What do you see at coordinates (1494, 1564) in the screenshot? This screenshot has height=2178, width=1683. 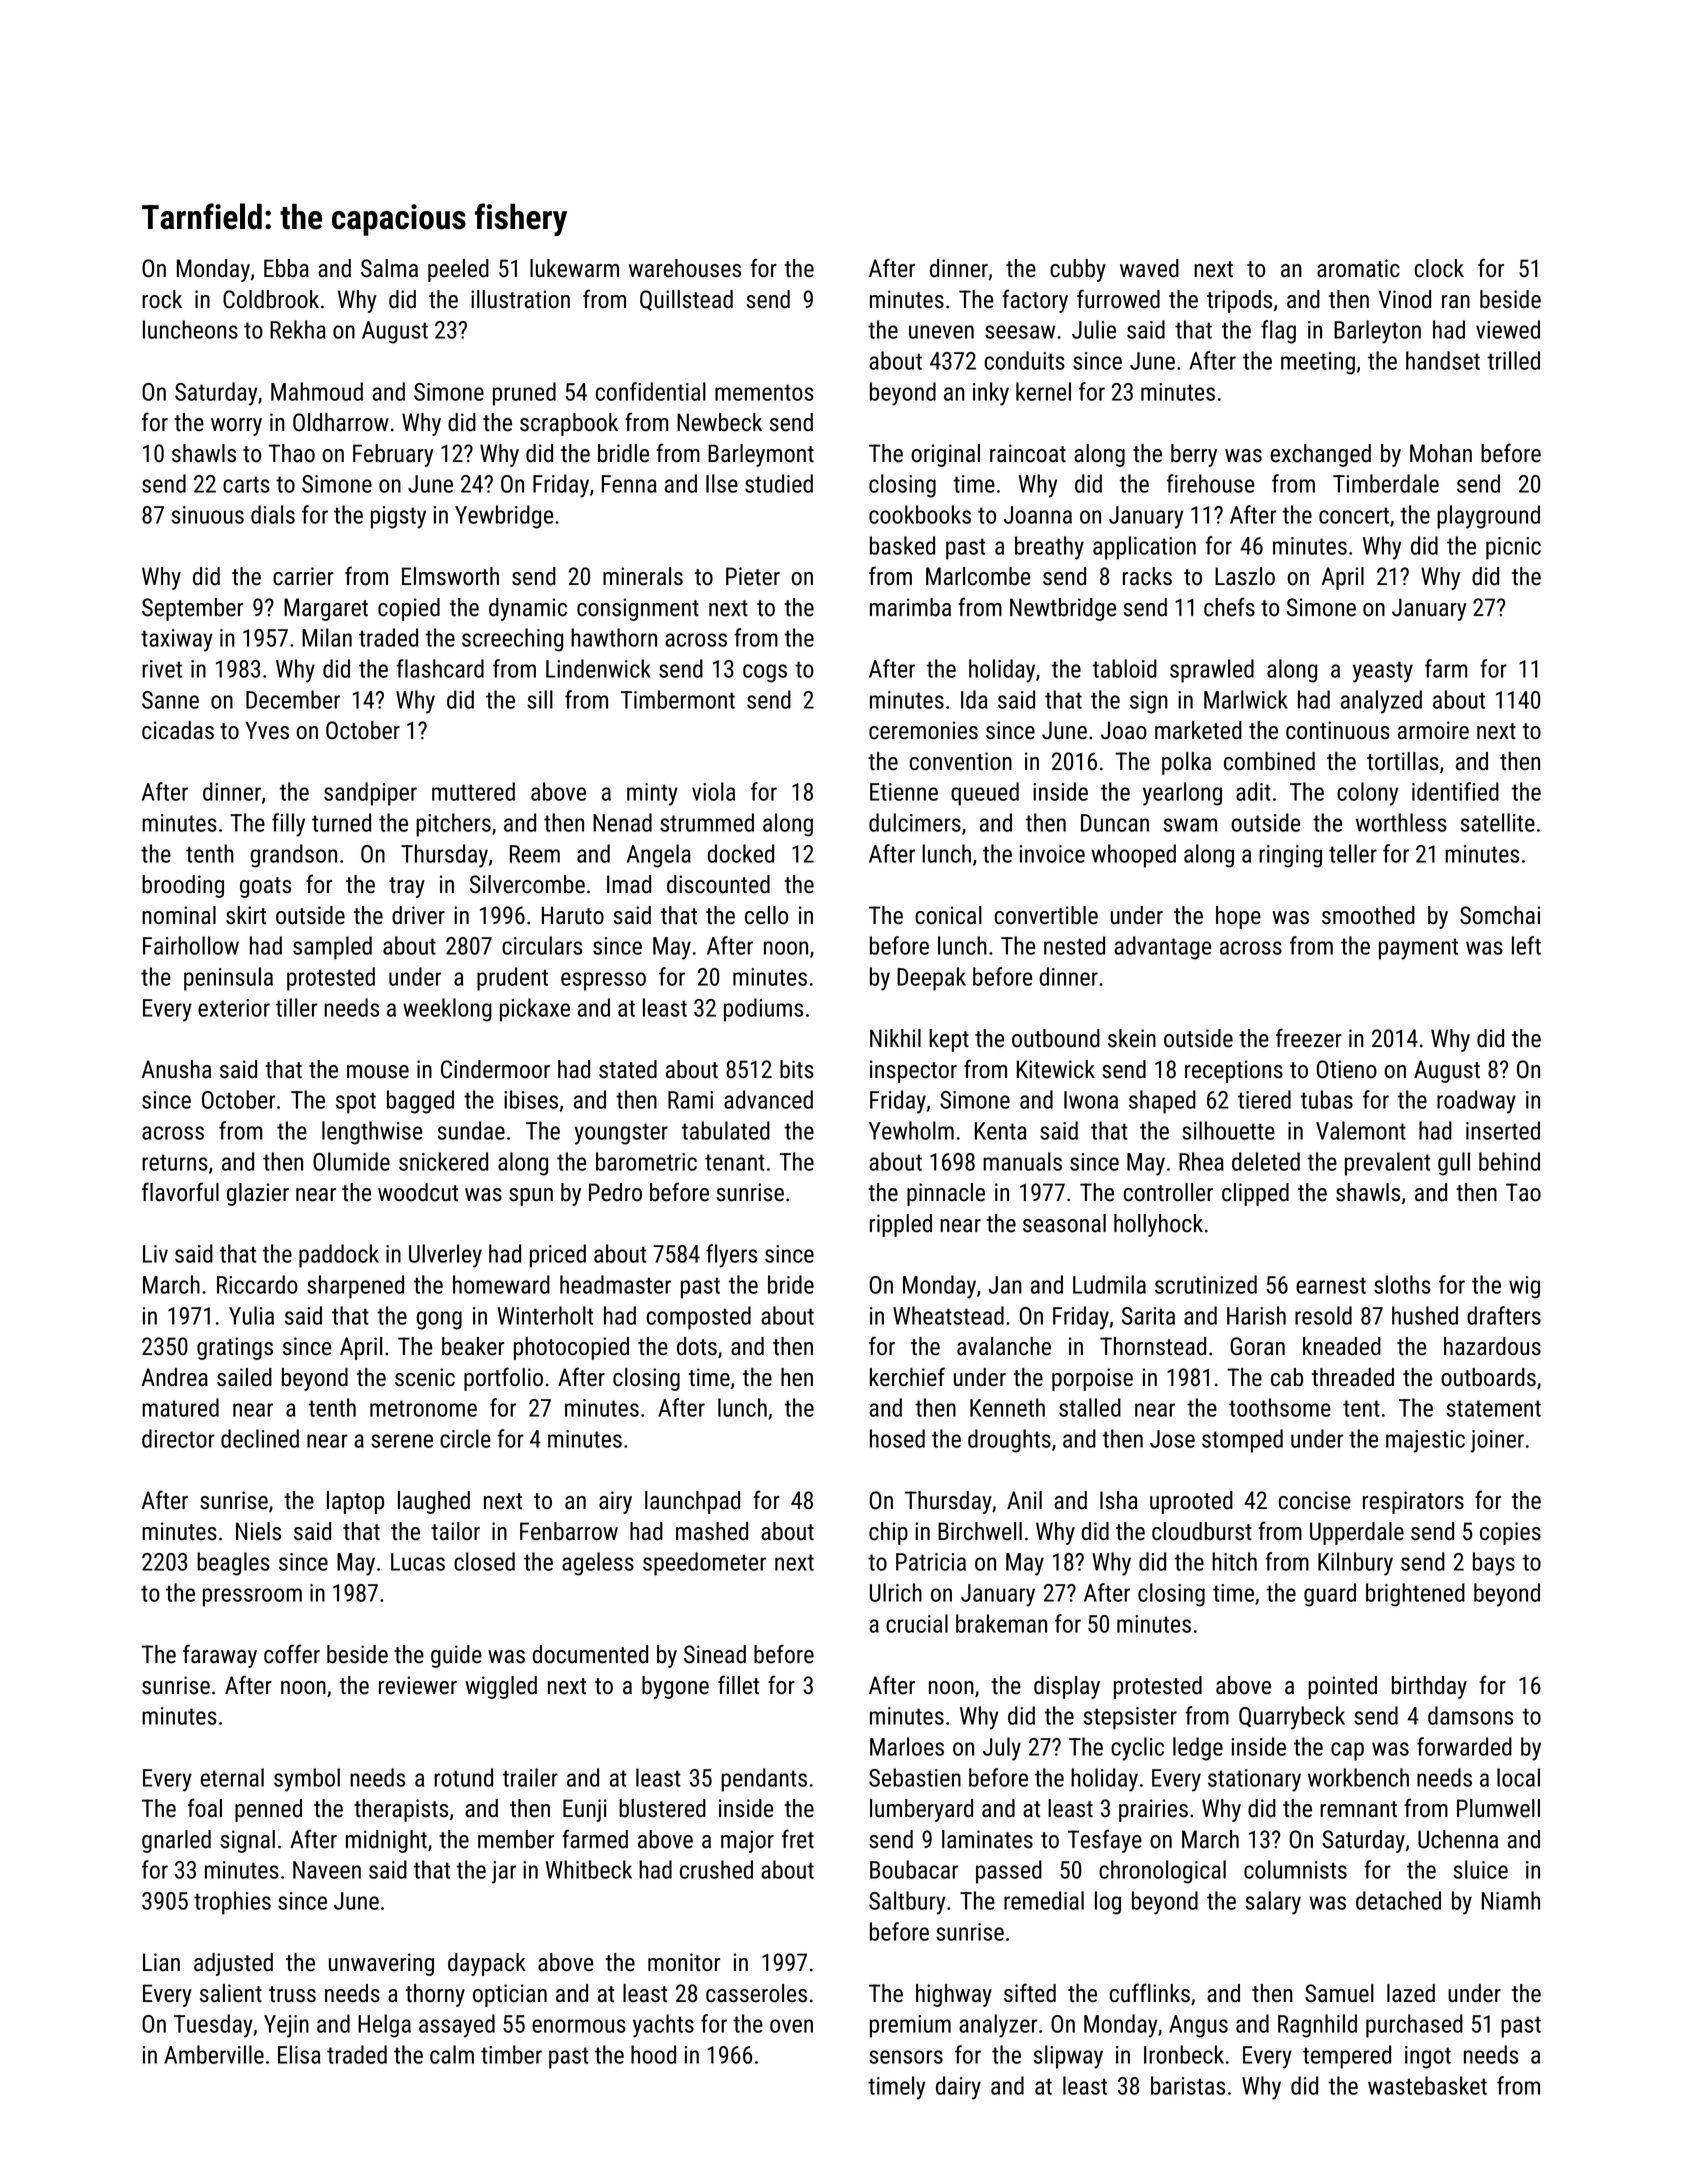 I see `bays` at bounding box center [1494, 1564].
